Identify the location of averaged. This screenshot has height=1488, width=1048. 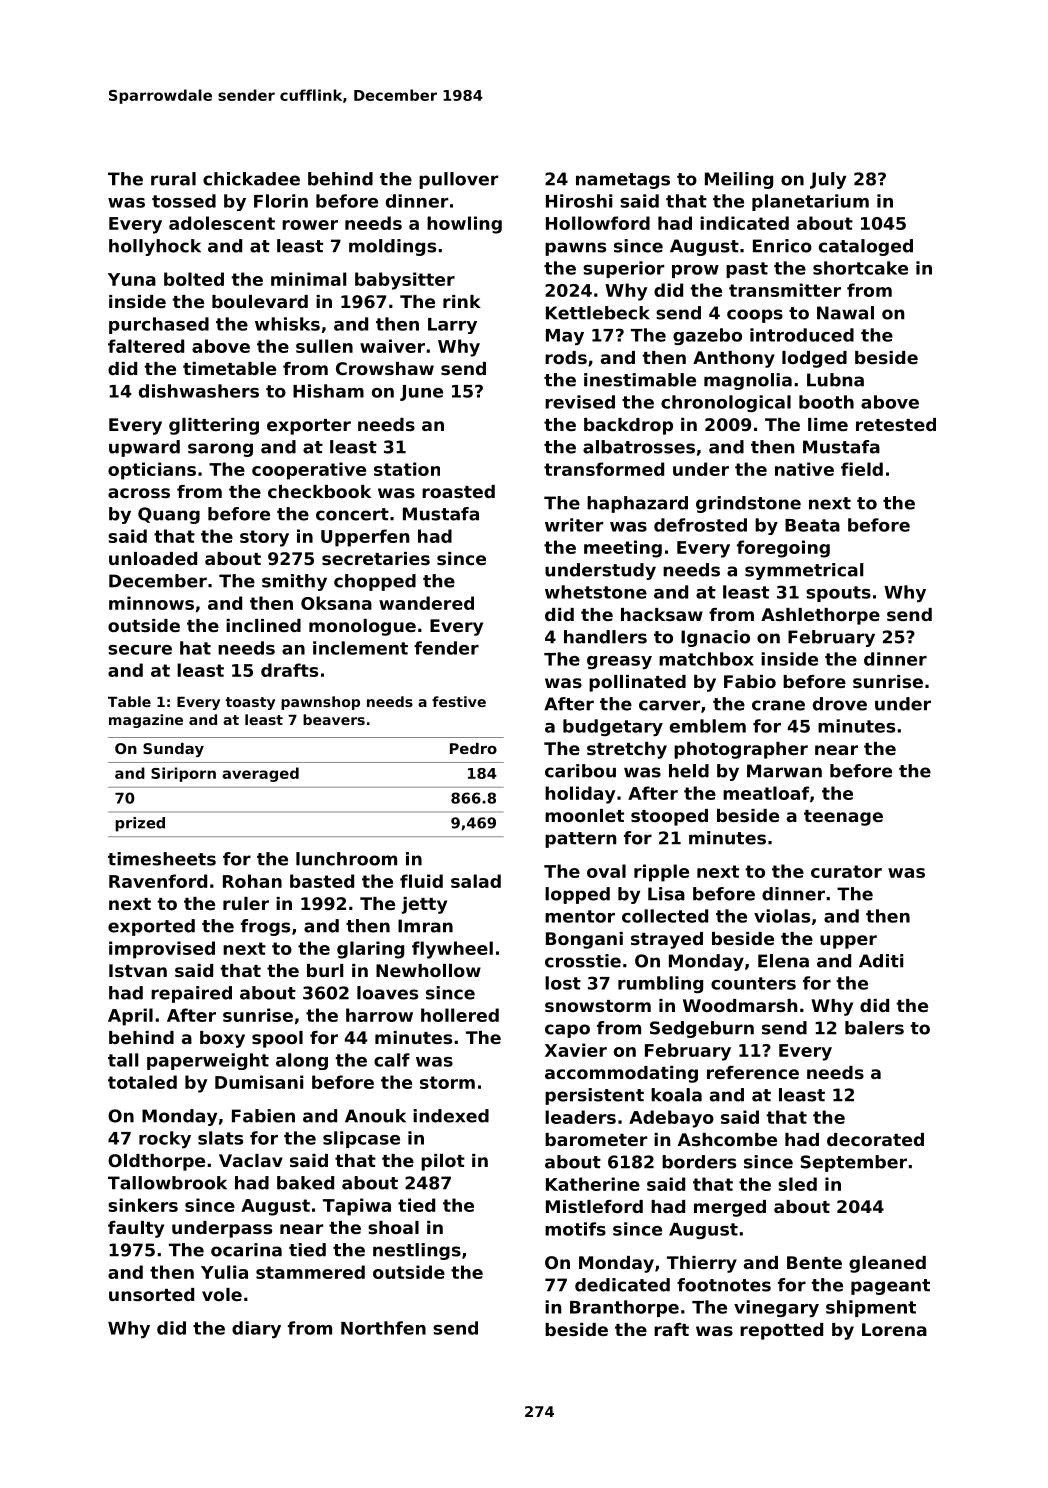
(260, 774).
